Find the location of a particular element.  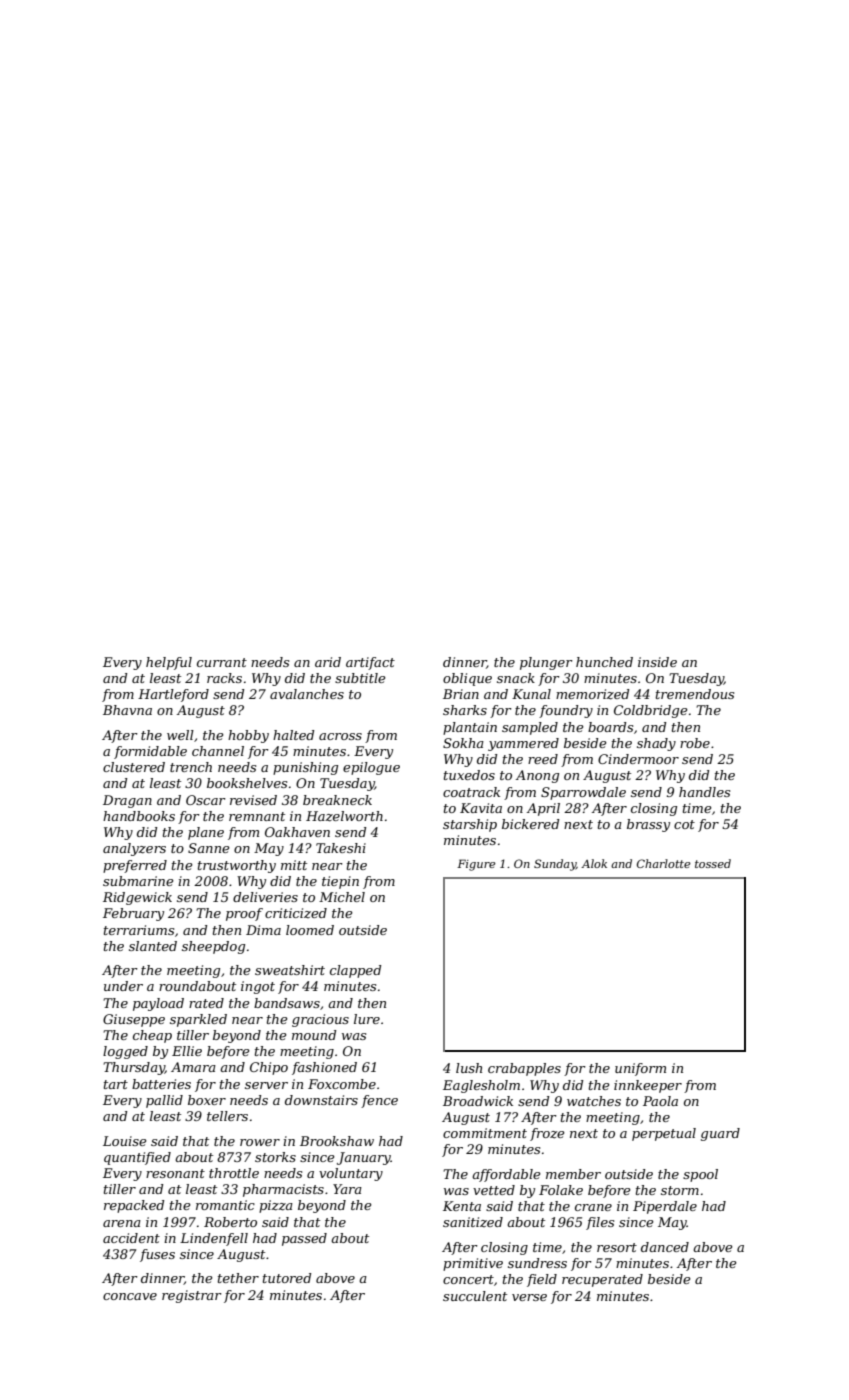

accident is located at coordinates (131, 1238).
